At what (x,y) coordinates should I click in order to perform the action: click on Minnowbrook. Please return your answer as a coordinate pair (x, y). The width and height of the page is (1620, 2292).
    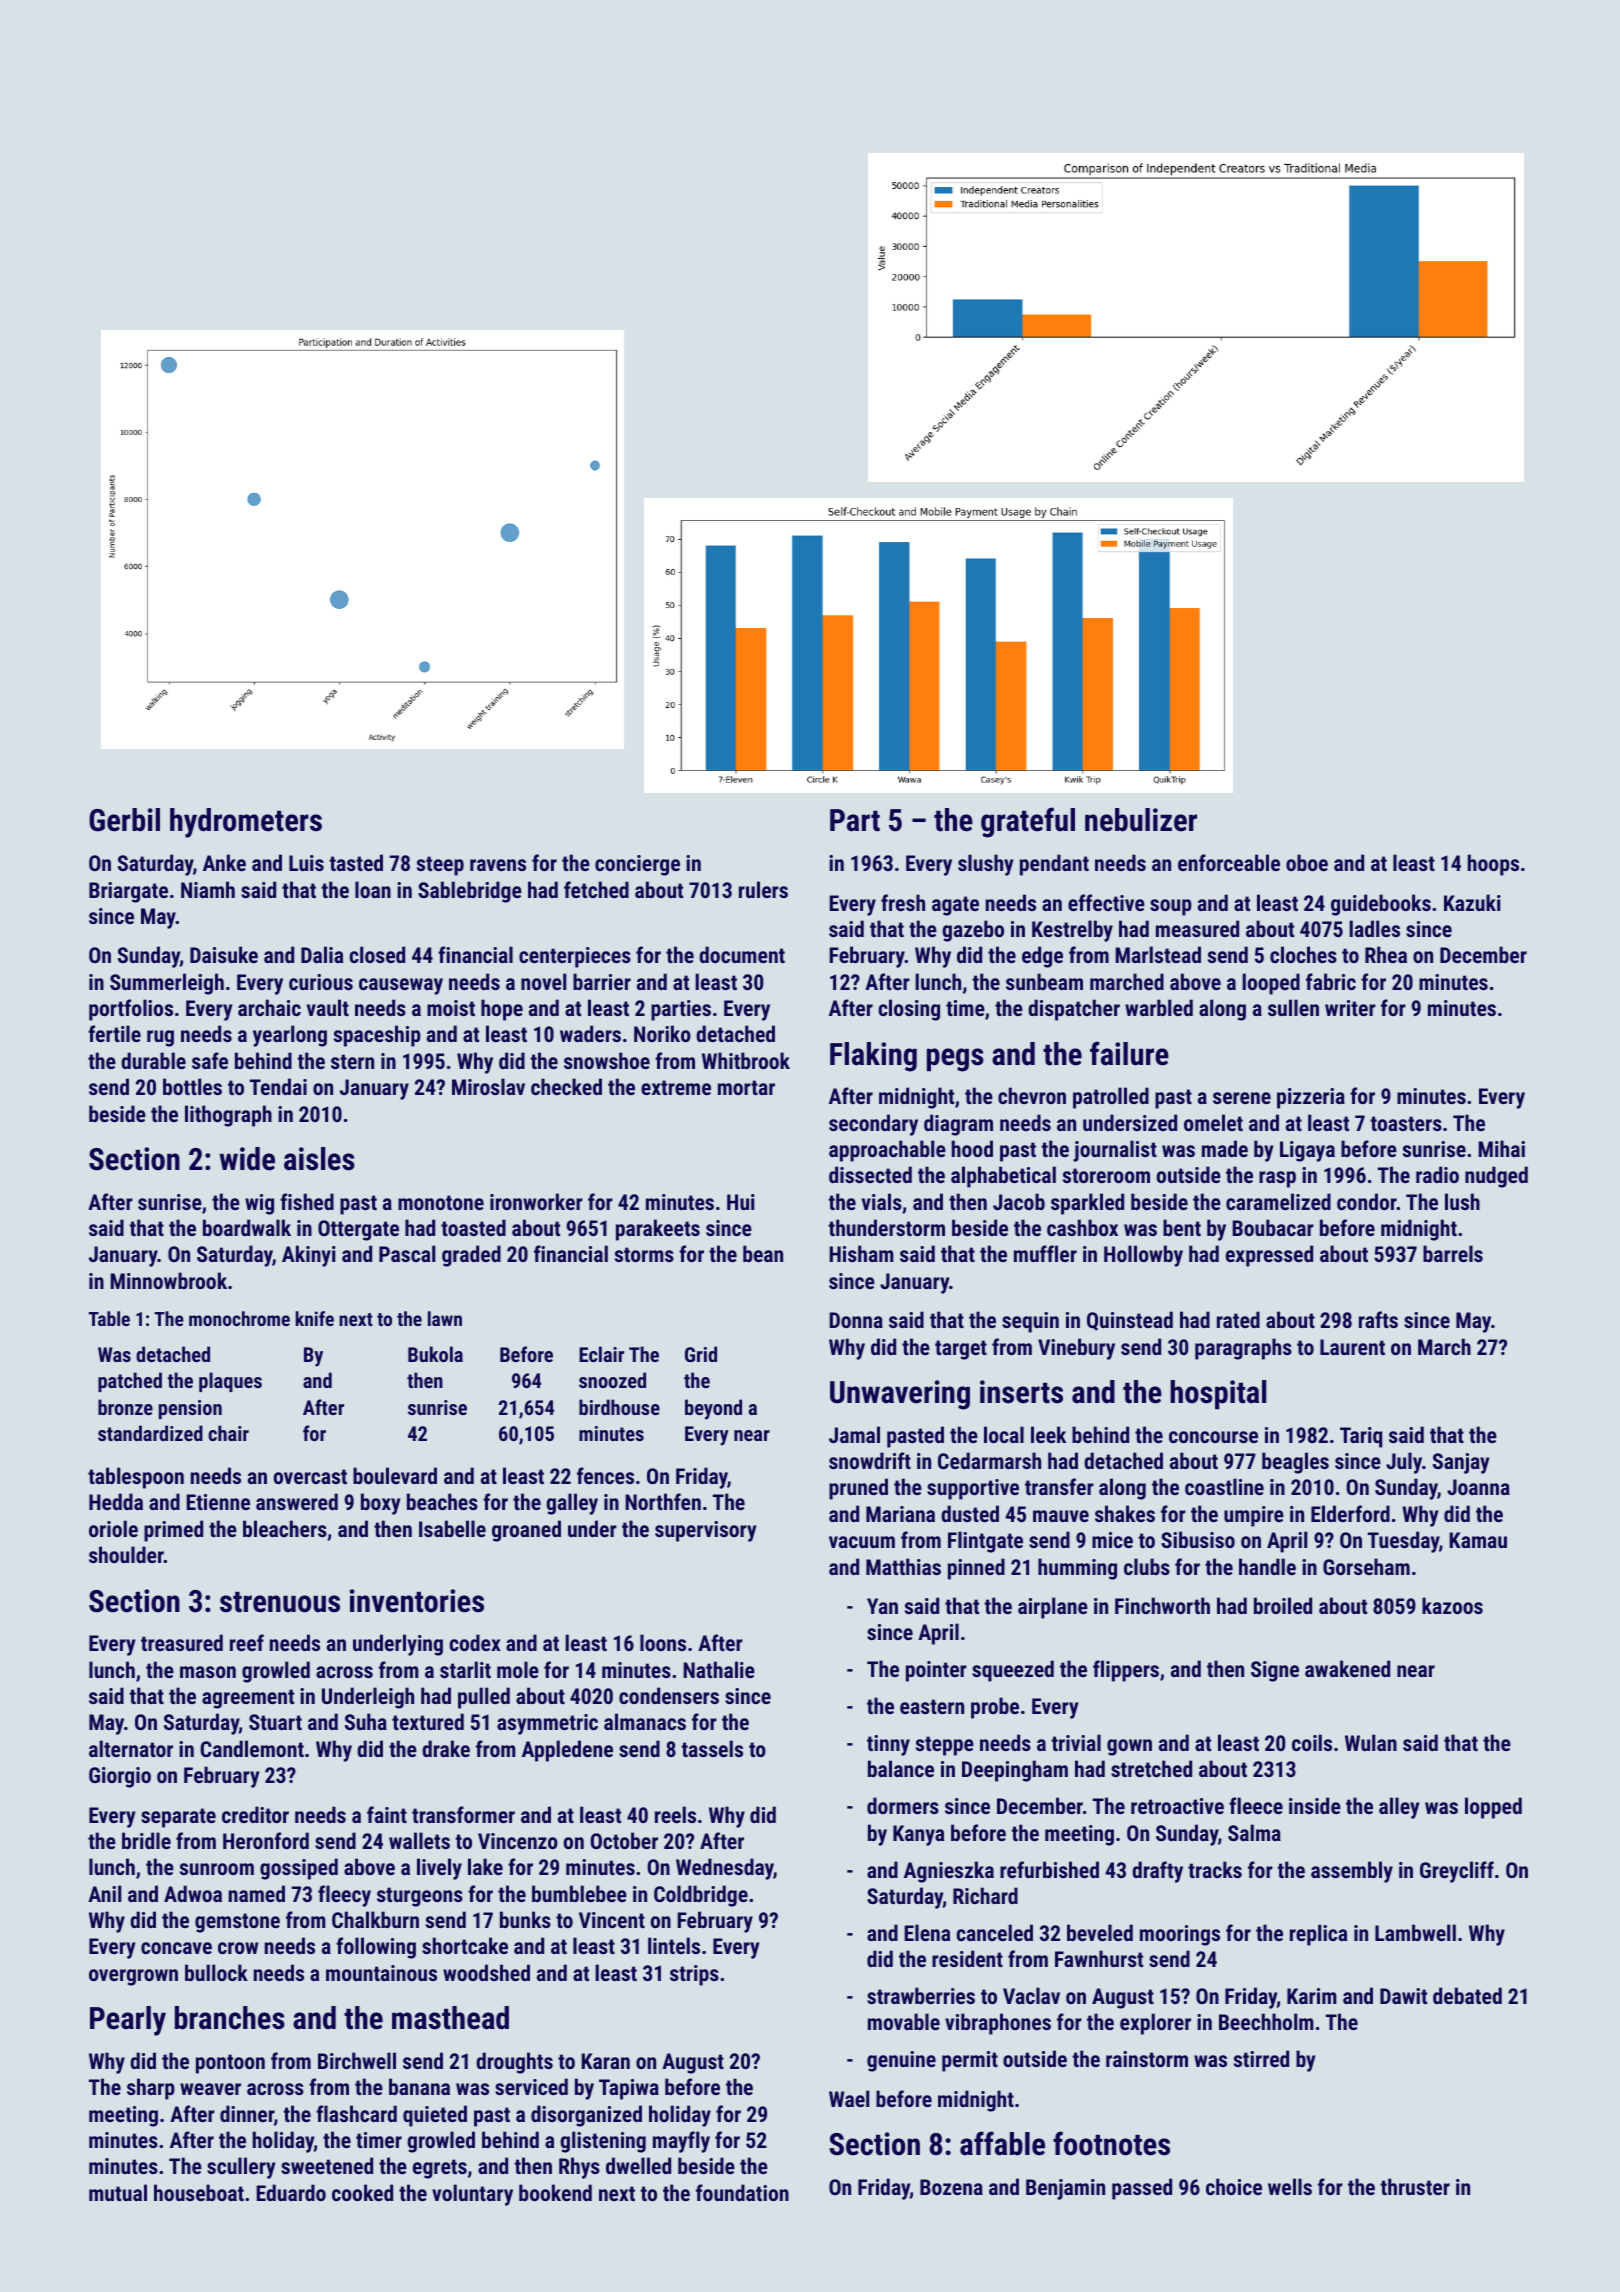
    Looking at the image, I should click on (168, 1280).
